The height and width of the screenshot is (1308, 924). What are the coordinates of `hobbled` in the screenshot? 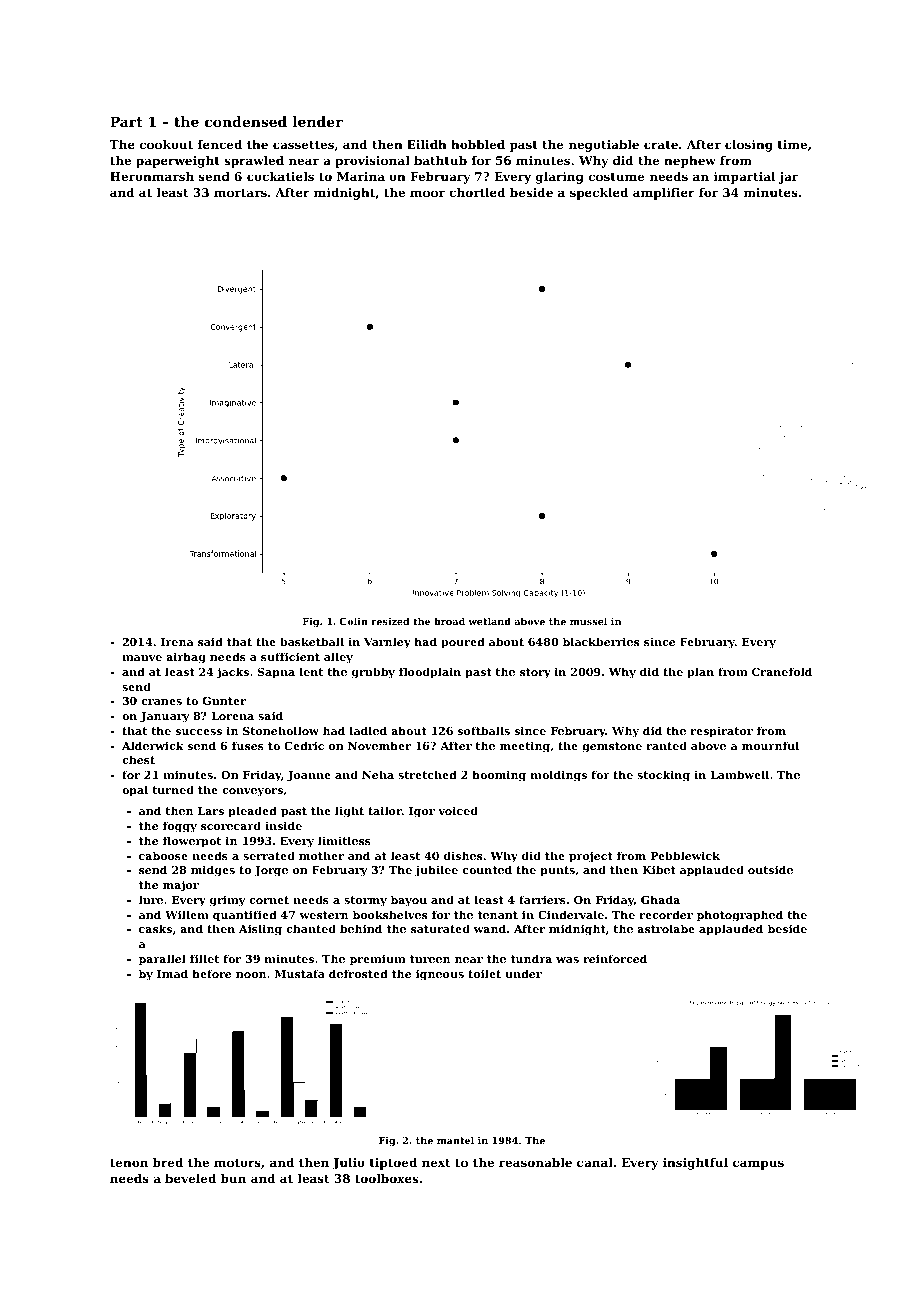 It's located at (478, 144).
